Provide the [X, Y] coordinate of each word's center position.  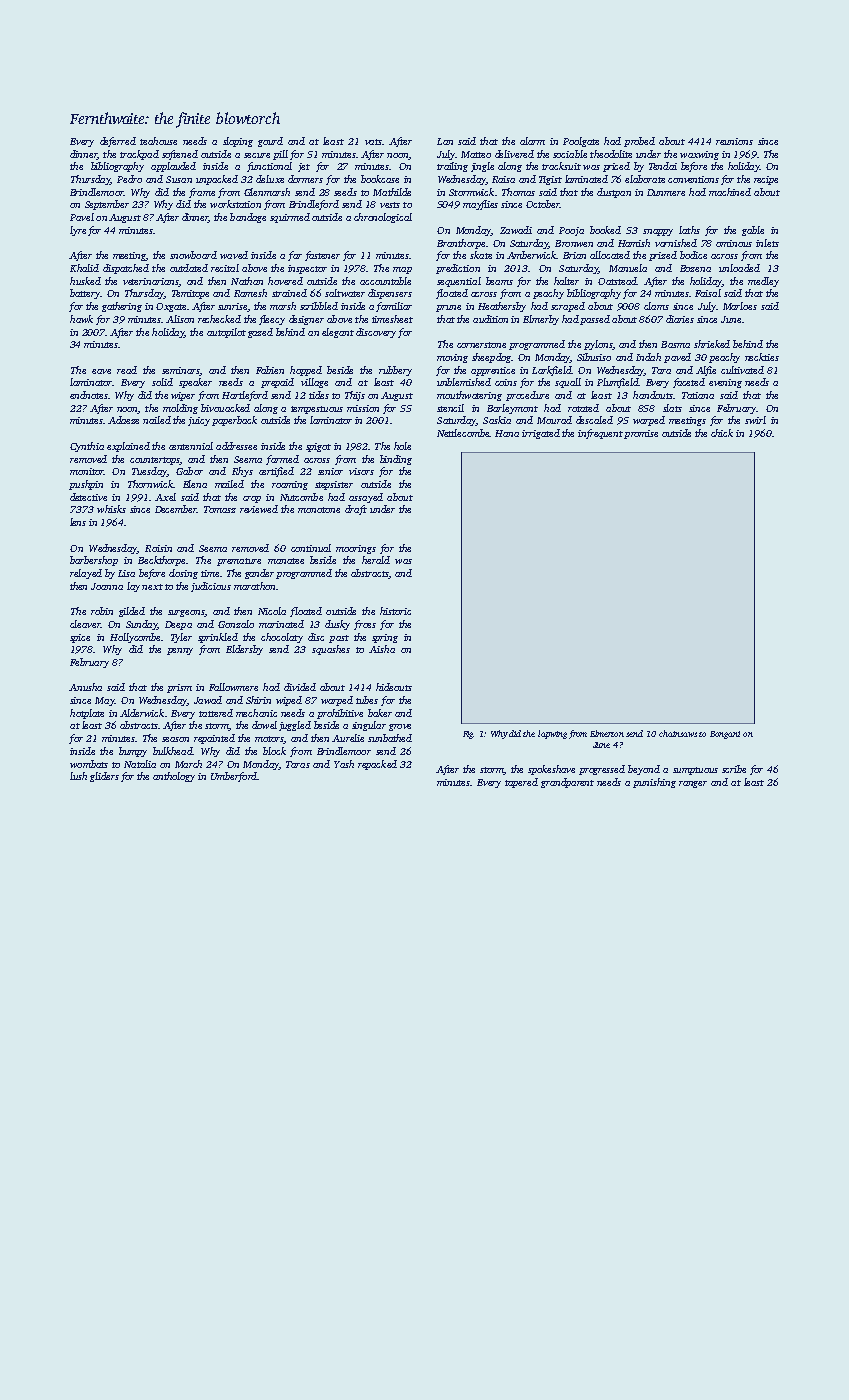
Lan [445, 141]
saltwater [345, 293]
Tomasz [220, 509]
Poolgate [581, 142]
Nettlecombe [463, 433]
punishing [654, 783]
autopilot [226, 333]
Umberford [234, 777]
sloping [238, 142]
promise [641, 434]
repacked [377, 765]
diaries [680, 319]
